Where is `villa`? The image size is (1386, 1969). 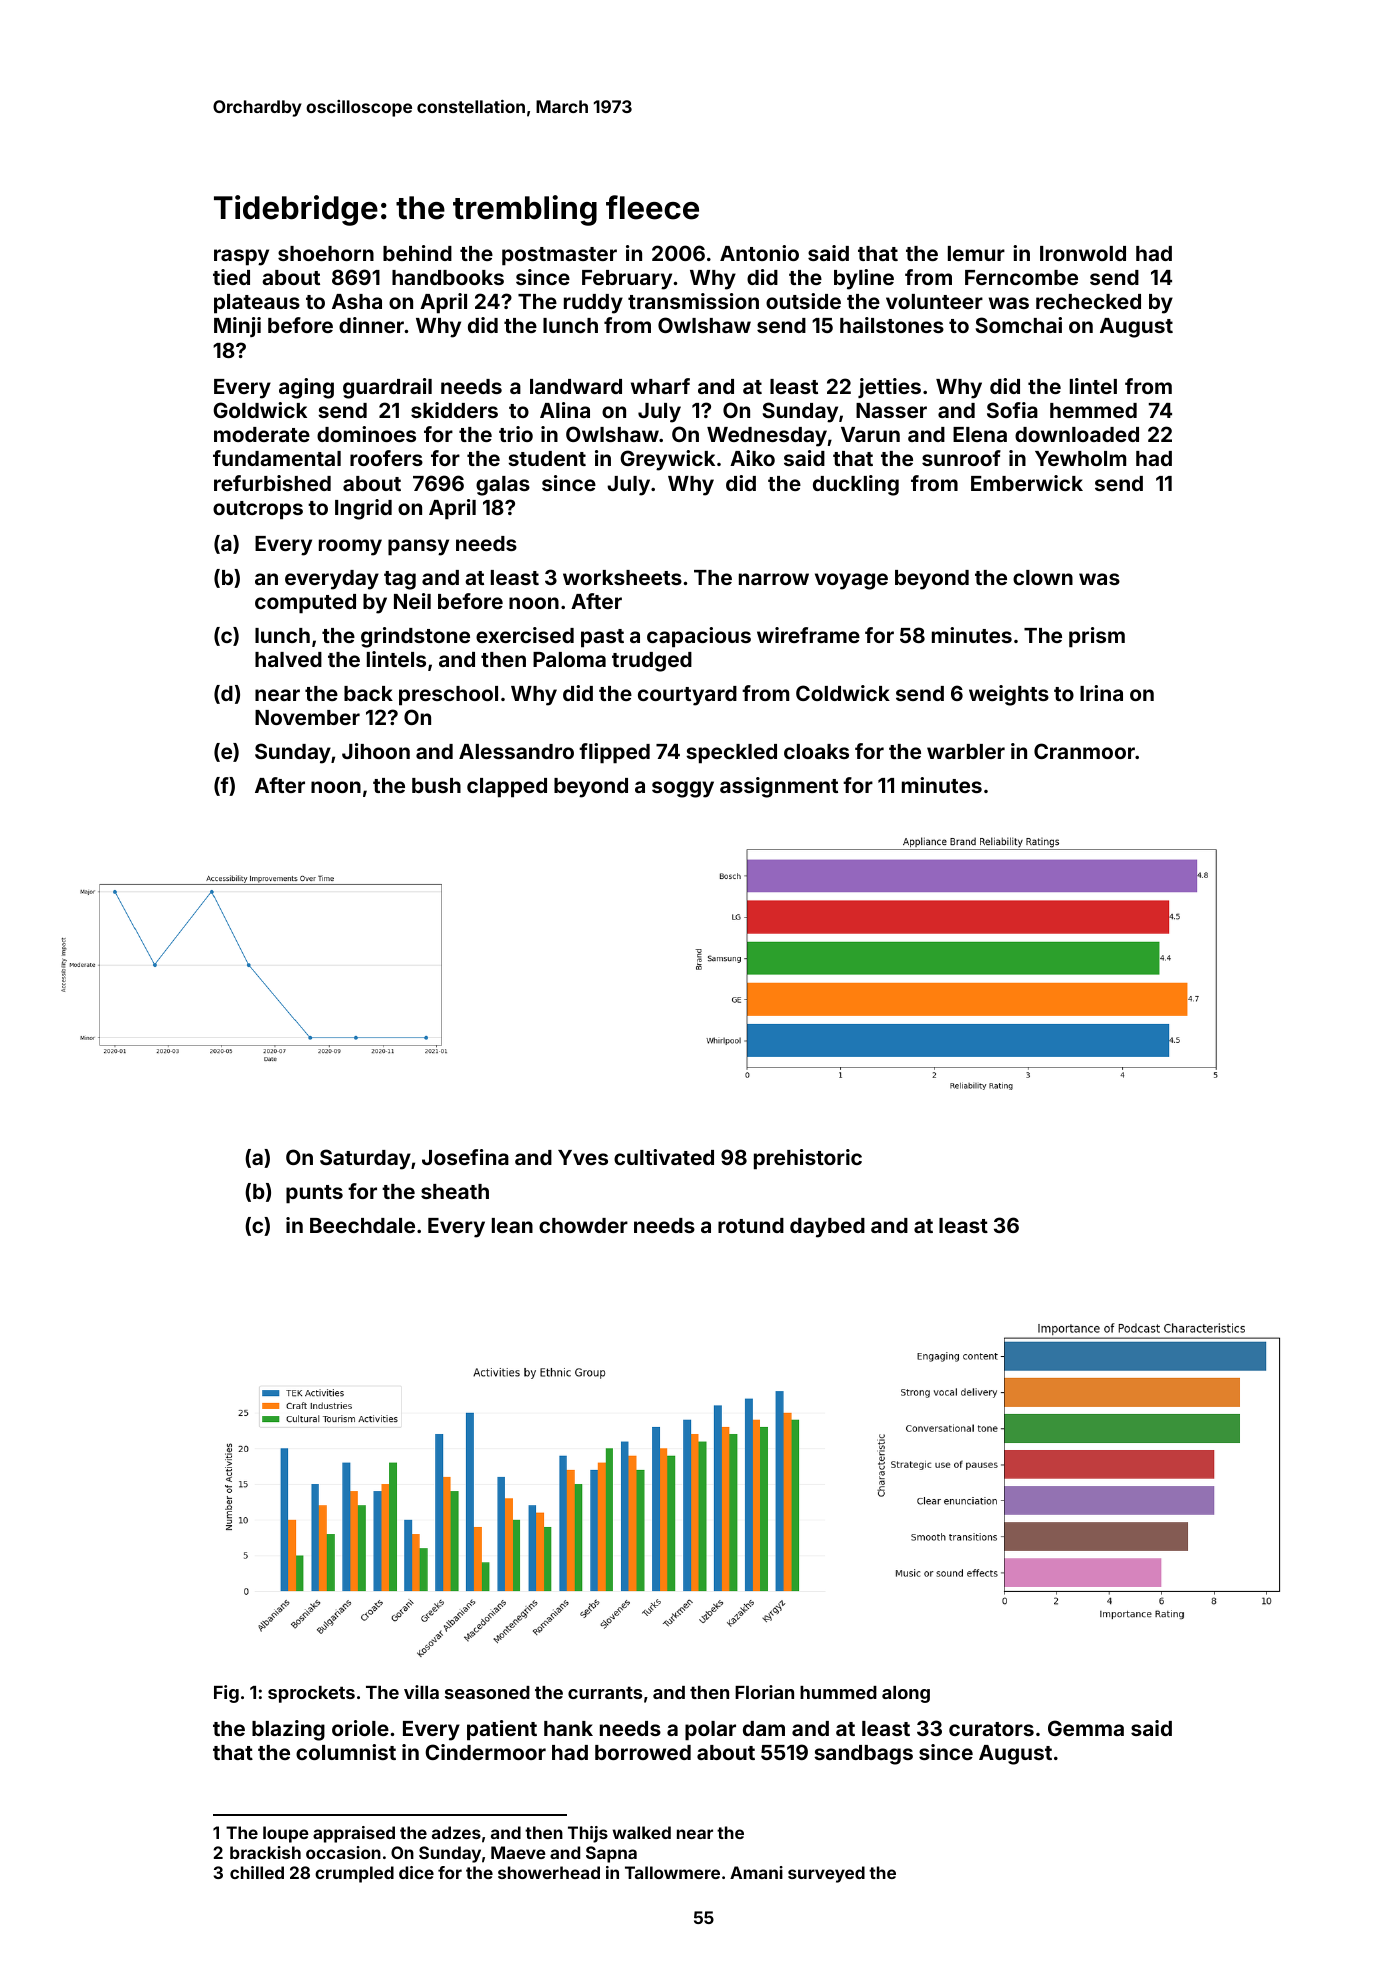 villa is located at coordinates (421, 1692).
